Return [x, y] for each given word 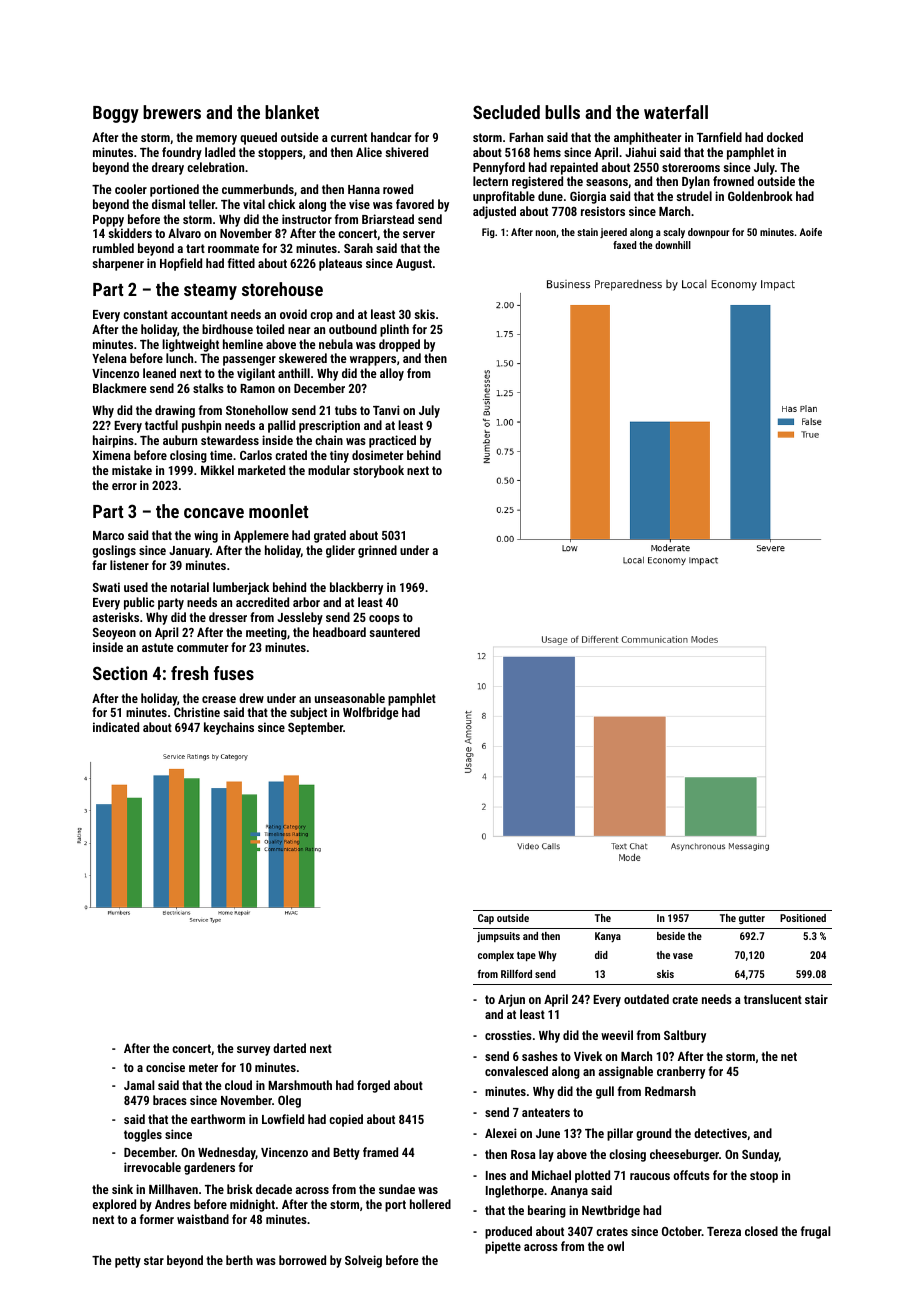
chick [281, 204]
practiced [392, 441]
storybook [378, 471]
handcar [391, 137]
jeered [613, 233]
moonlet [278, 511]
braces [170, 1100]
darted [289, 1048]
